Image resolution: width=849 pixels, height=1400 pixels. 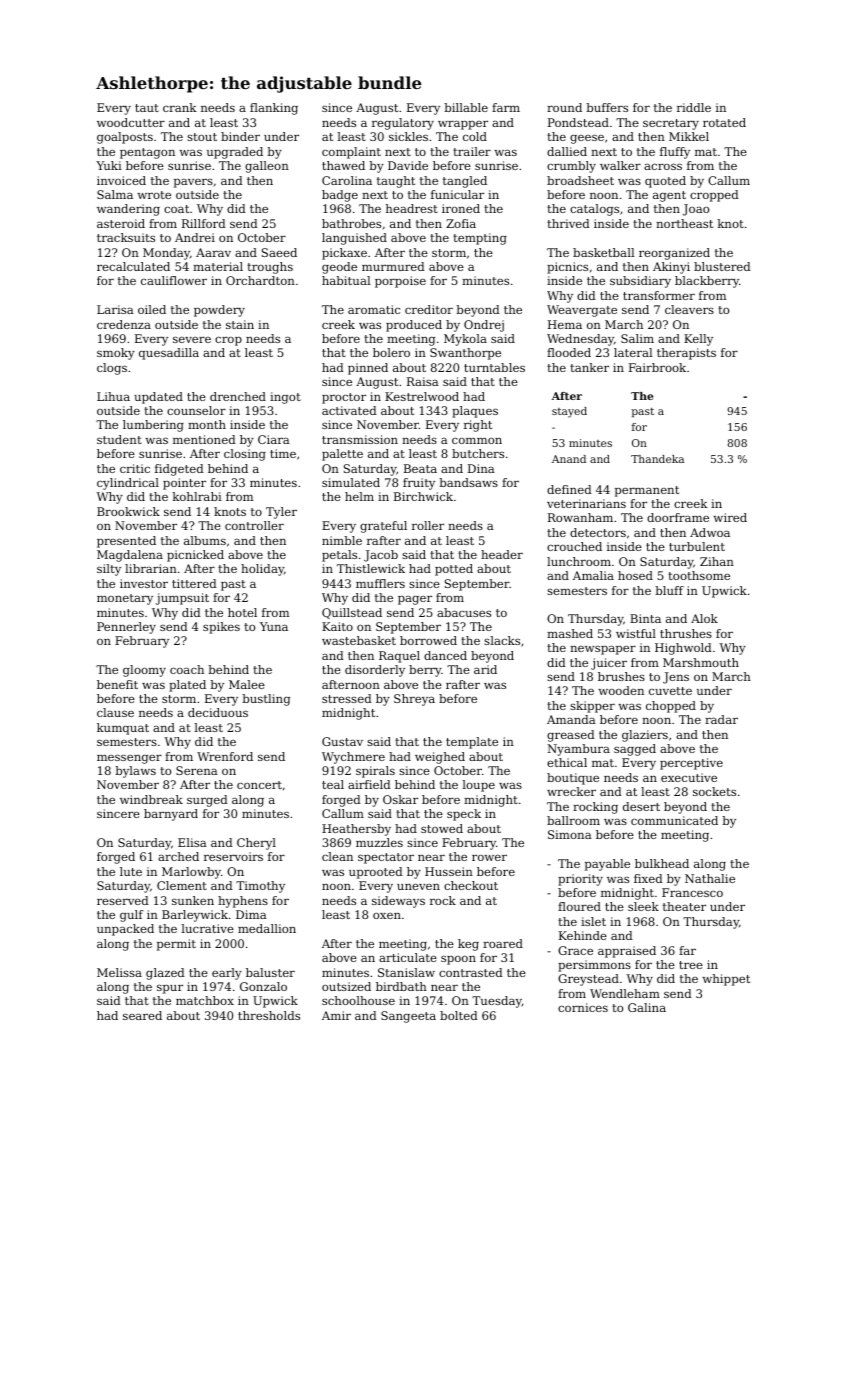 I want to click on crank, so click(x=180, y=107).
